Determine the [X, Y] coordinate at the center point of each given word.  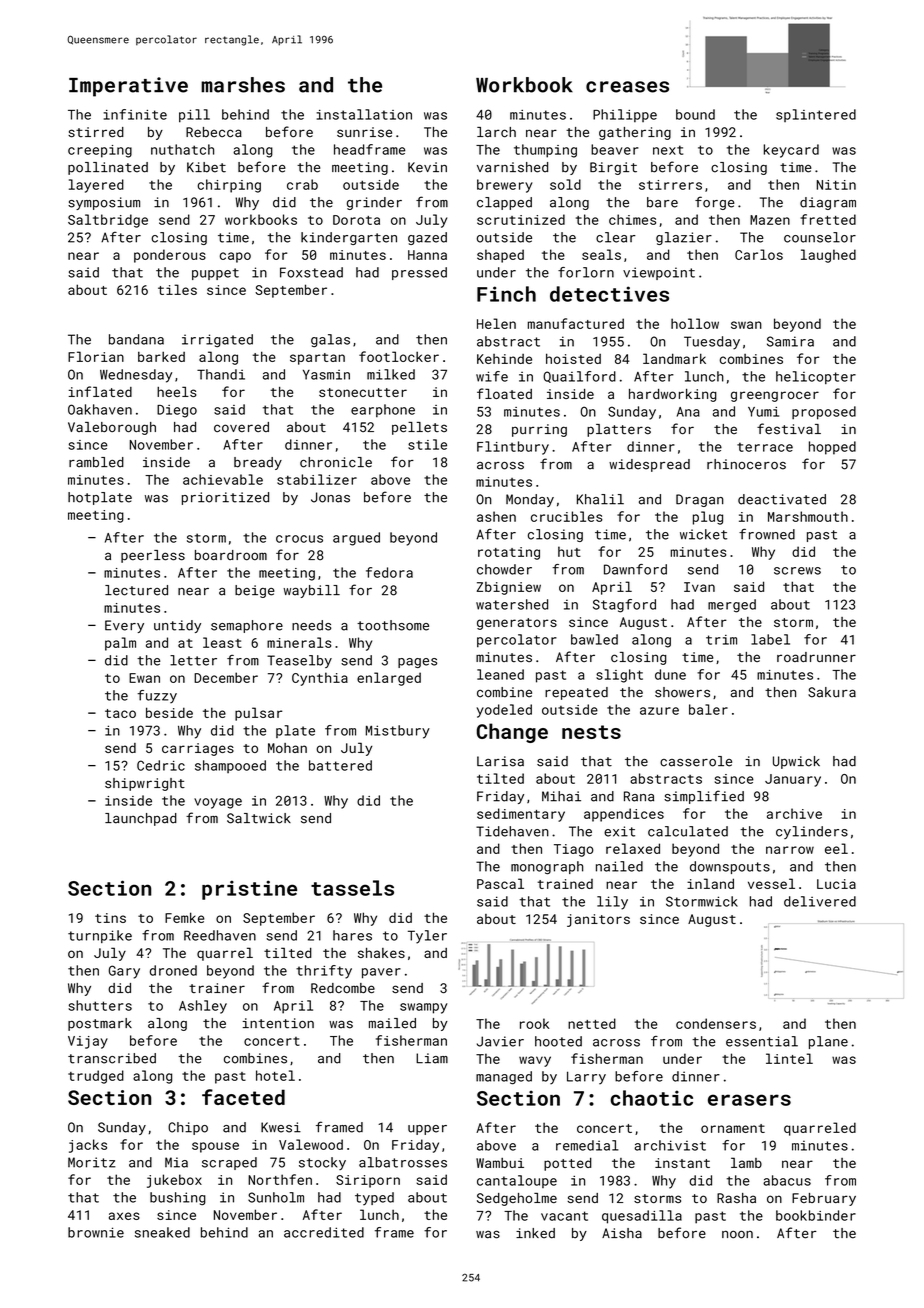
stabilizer [317, 479]
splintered [816, 115]
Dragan [700, 500]
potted [568, 1164]
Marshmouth [808, 516]
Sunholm [276, 1197]
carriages [198, 749]
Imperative [128, 87]
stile [427, 444]
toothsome [393, 625]
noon [737, 1234]
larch [496, 132]
